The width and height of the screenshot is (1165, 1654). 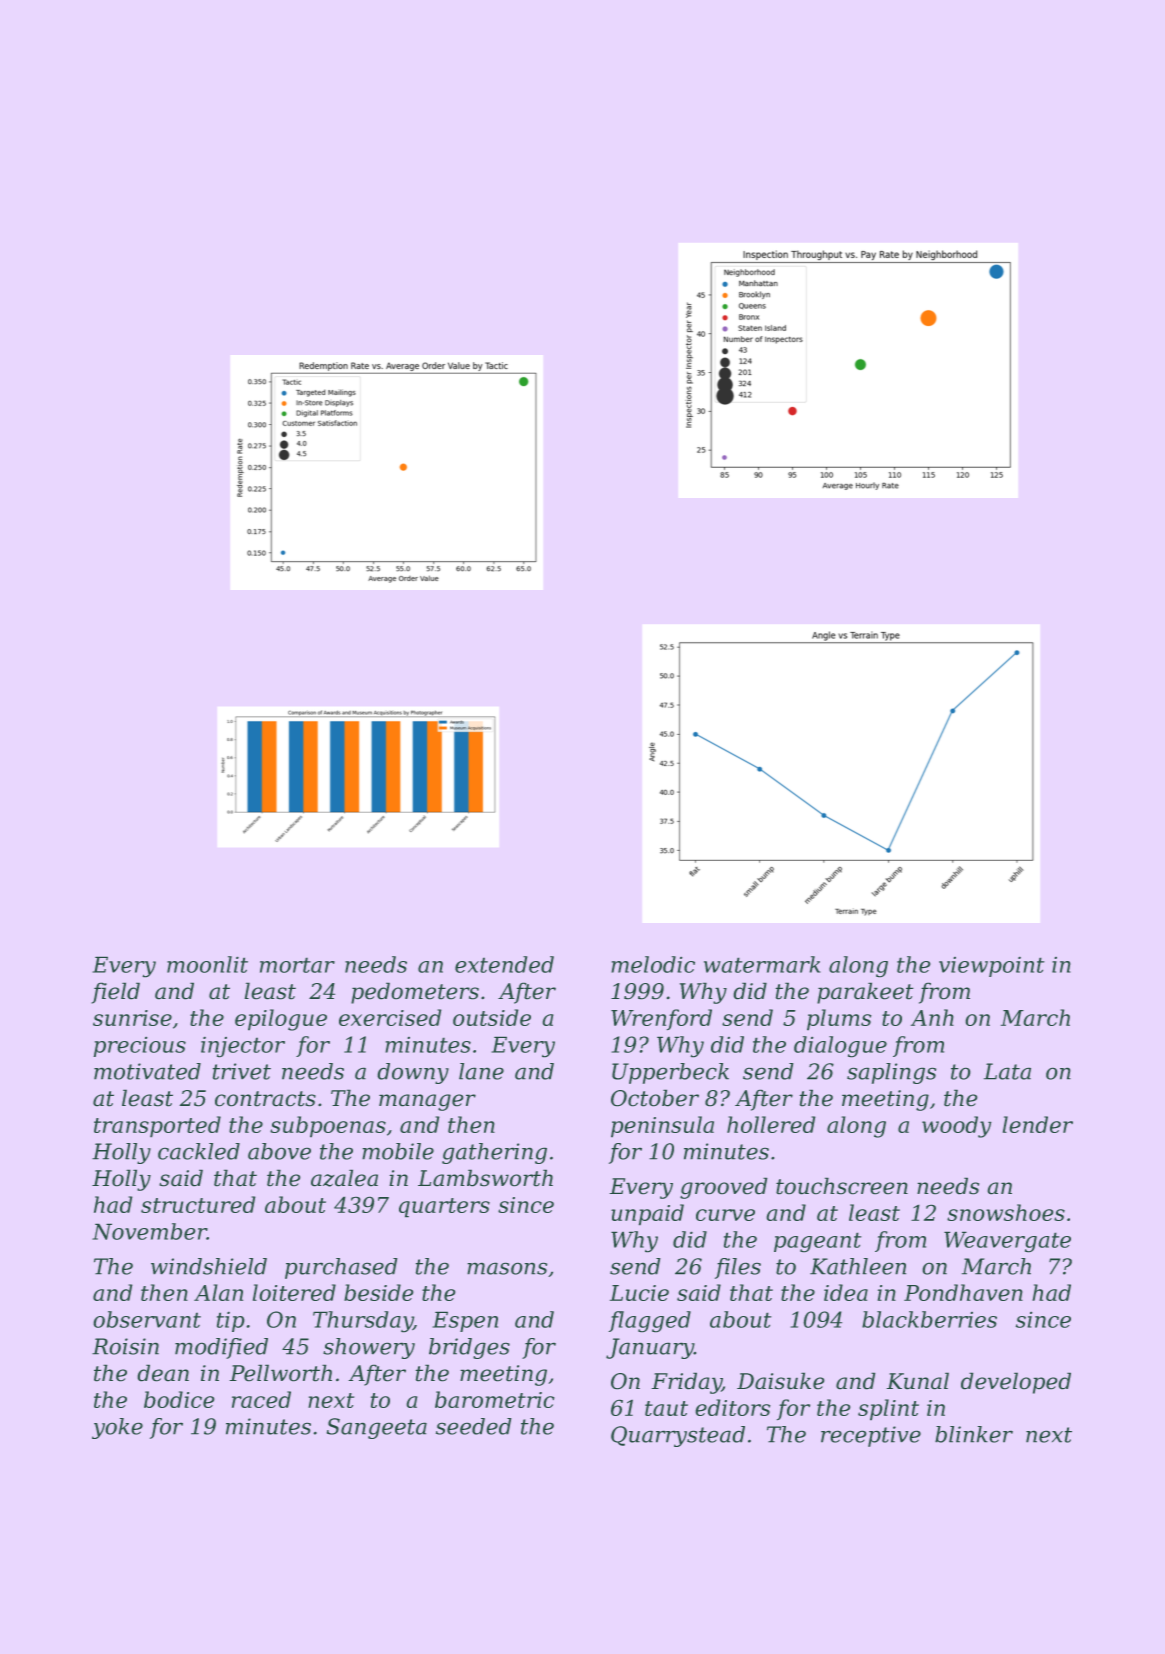 What do you see at coordinates (494, 1153) in the screenshot?
I see `gathering` at bounding box center [494, 1153].
